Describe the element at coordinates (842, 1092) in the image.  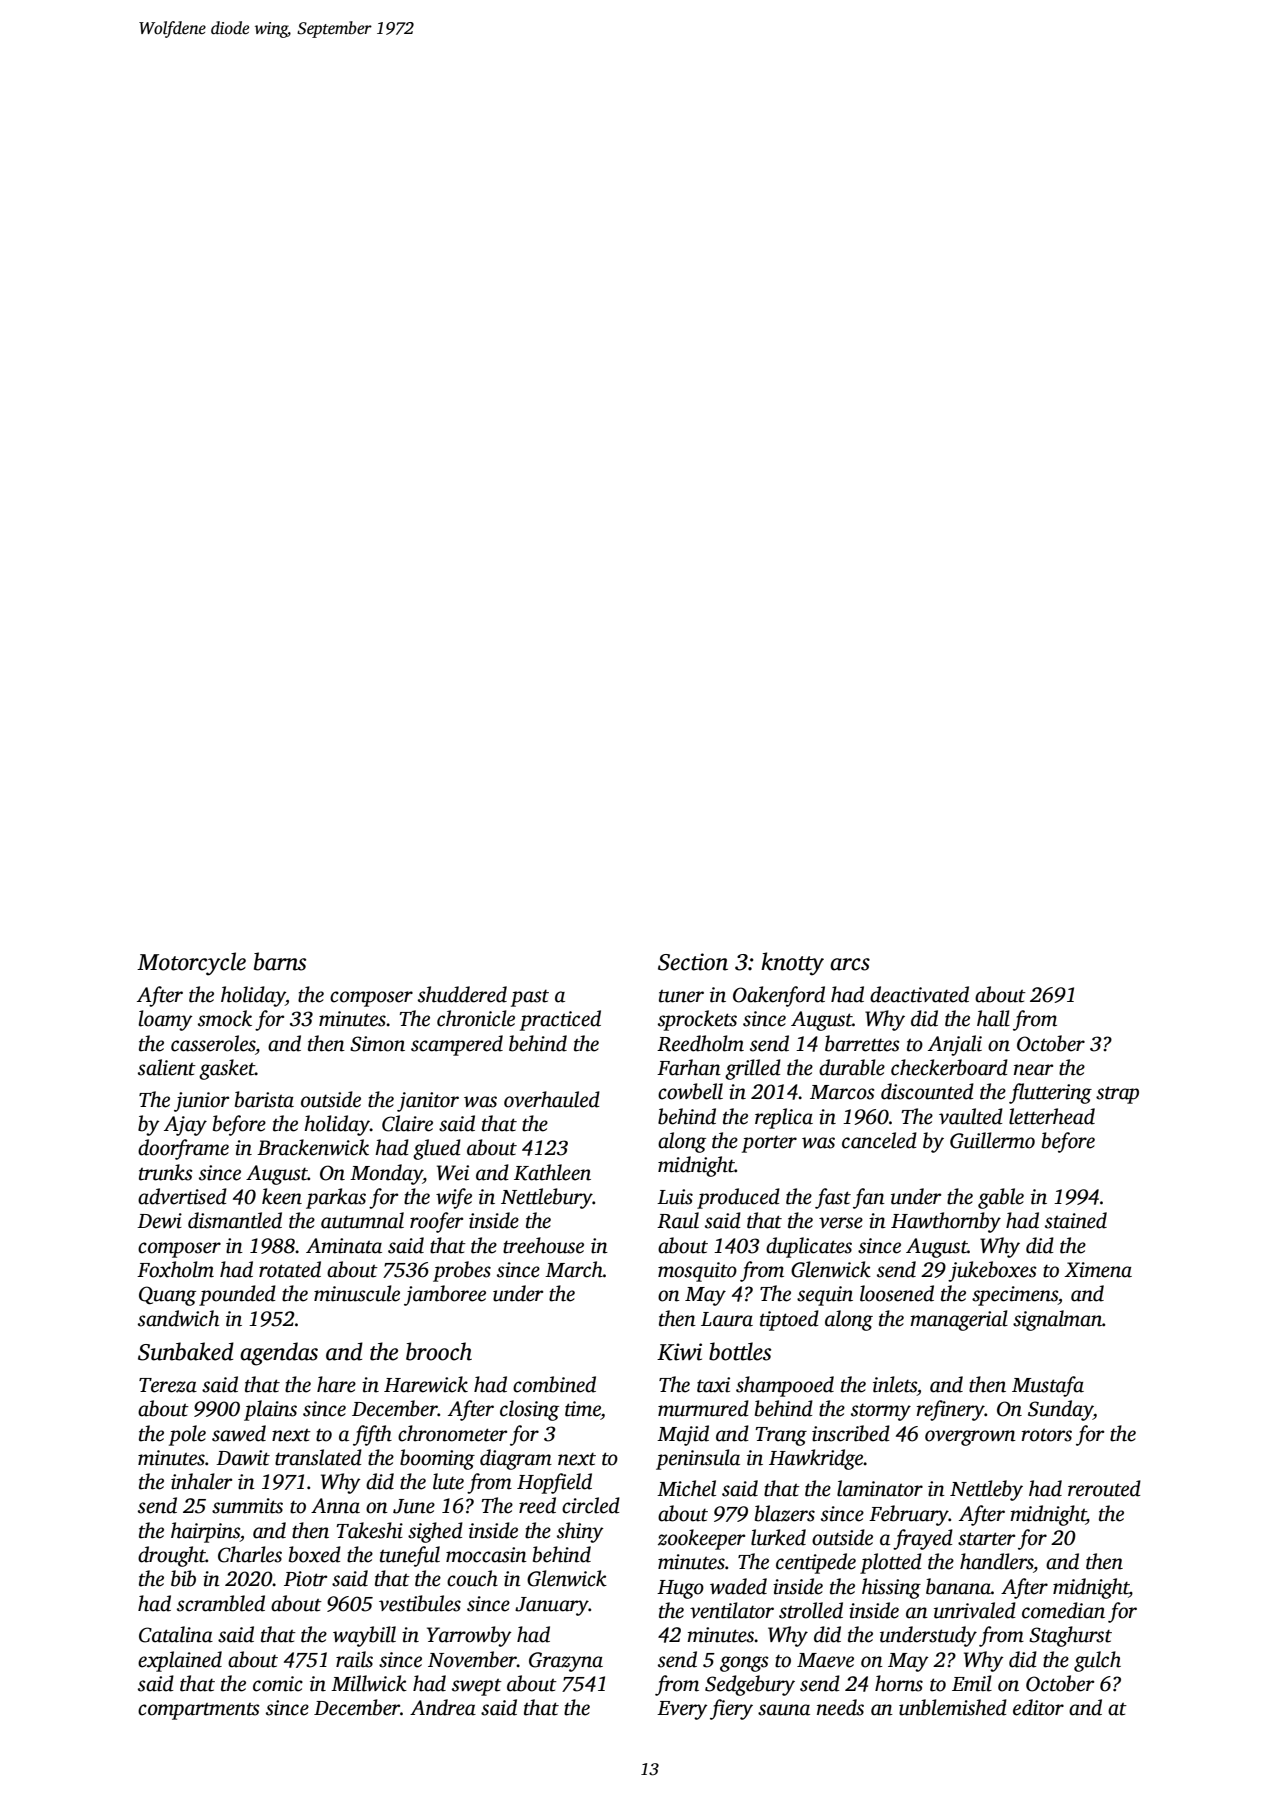
I see `Marcos` at that location.
